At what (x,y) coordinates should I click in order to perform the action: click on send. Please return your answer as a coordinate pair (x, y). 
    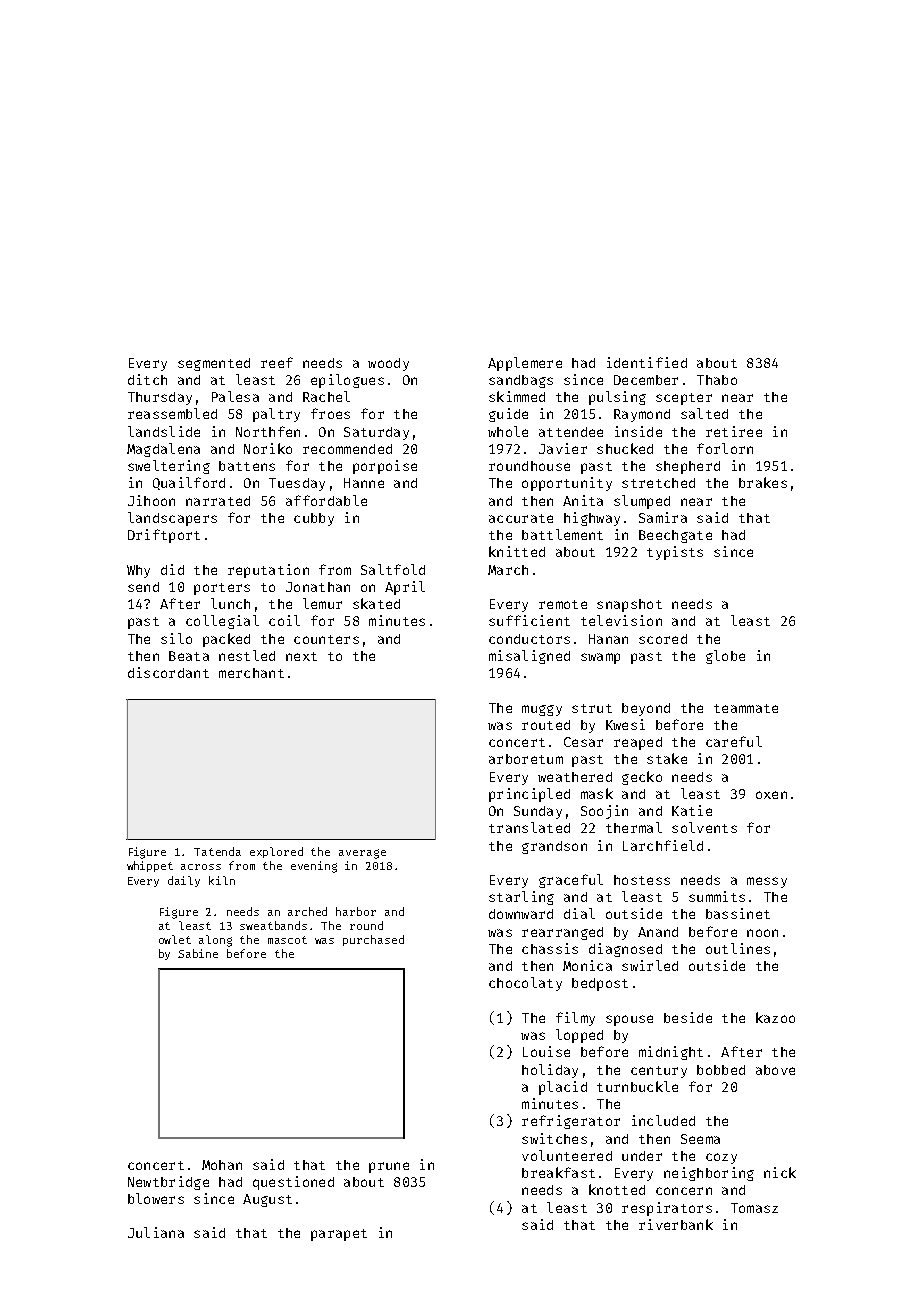
    Looking at the image, I should click on (143, 587).
